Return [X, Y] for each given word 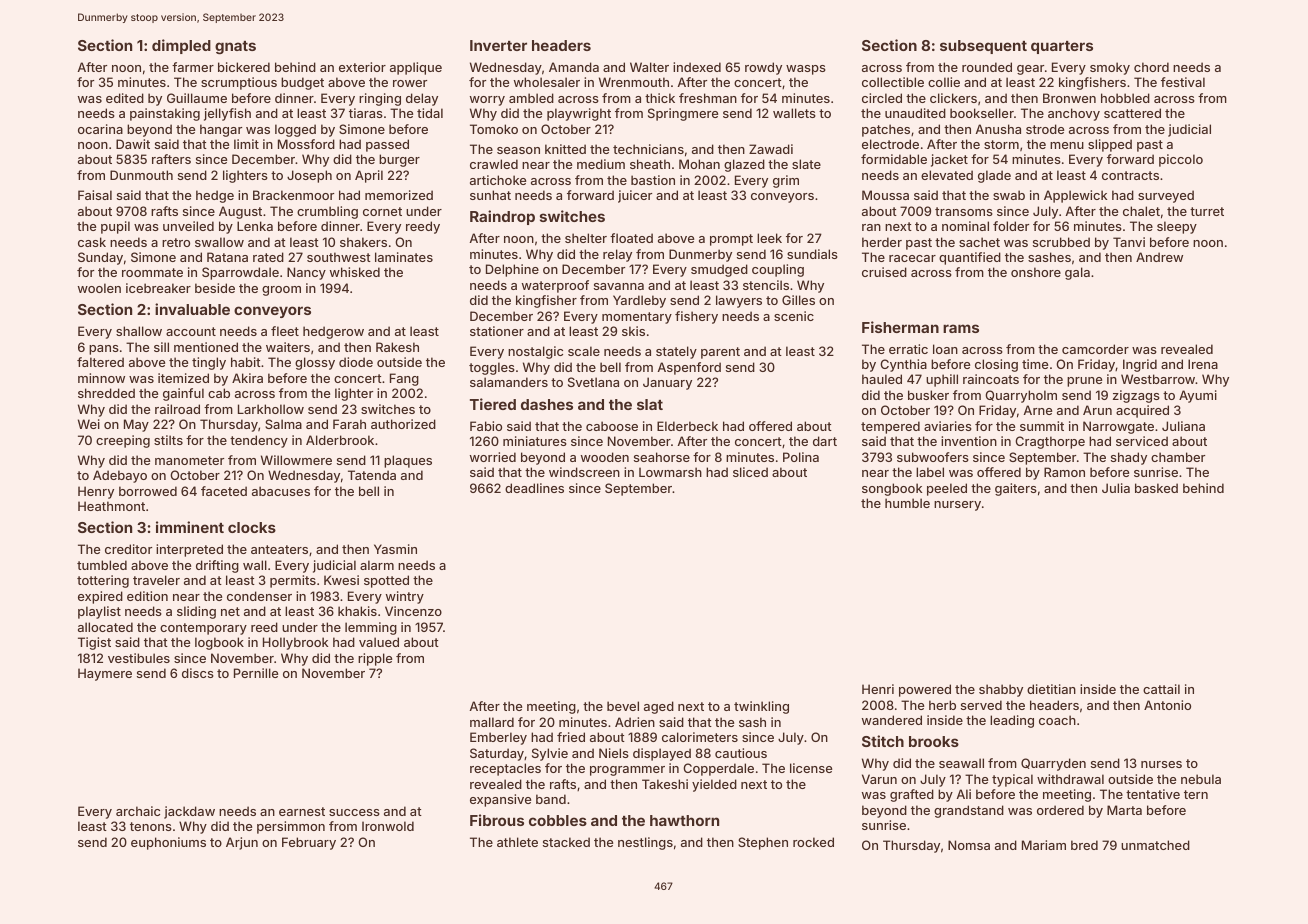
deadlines [534, 488]
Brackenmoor [293, 195]
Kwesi [341, 580]
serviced [1142, 441]
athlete [517, 842]
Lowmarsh [670, 472]
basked [1156, 488]
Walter [649, 67]
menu [1067, 145]
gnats [235, 47]
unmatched [1155, 845]
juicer [635, 196]
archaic [138, 811]
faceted [224, 491]
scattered [1132, 113]
